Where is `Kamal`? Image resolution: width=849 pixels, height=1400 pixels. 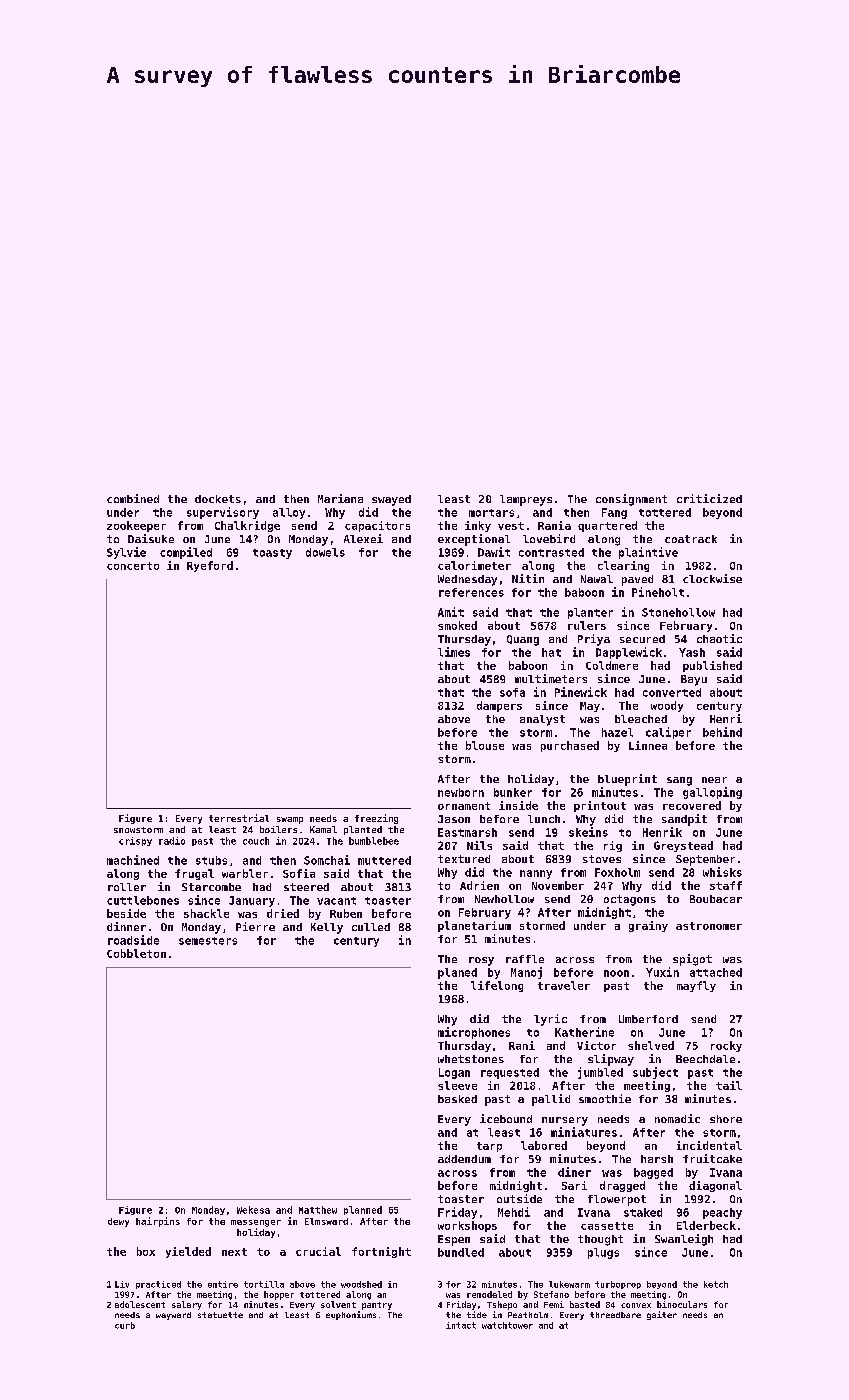
Kamal is located at coordinates (323, 829).
